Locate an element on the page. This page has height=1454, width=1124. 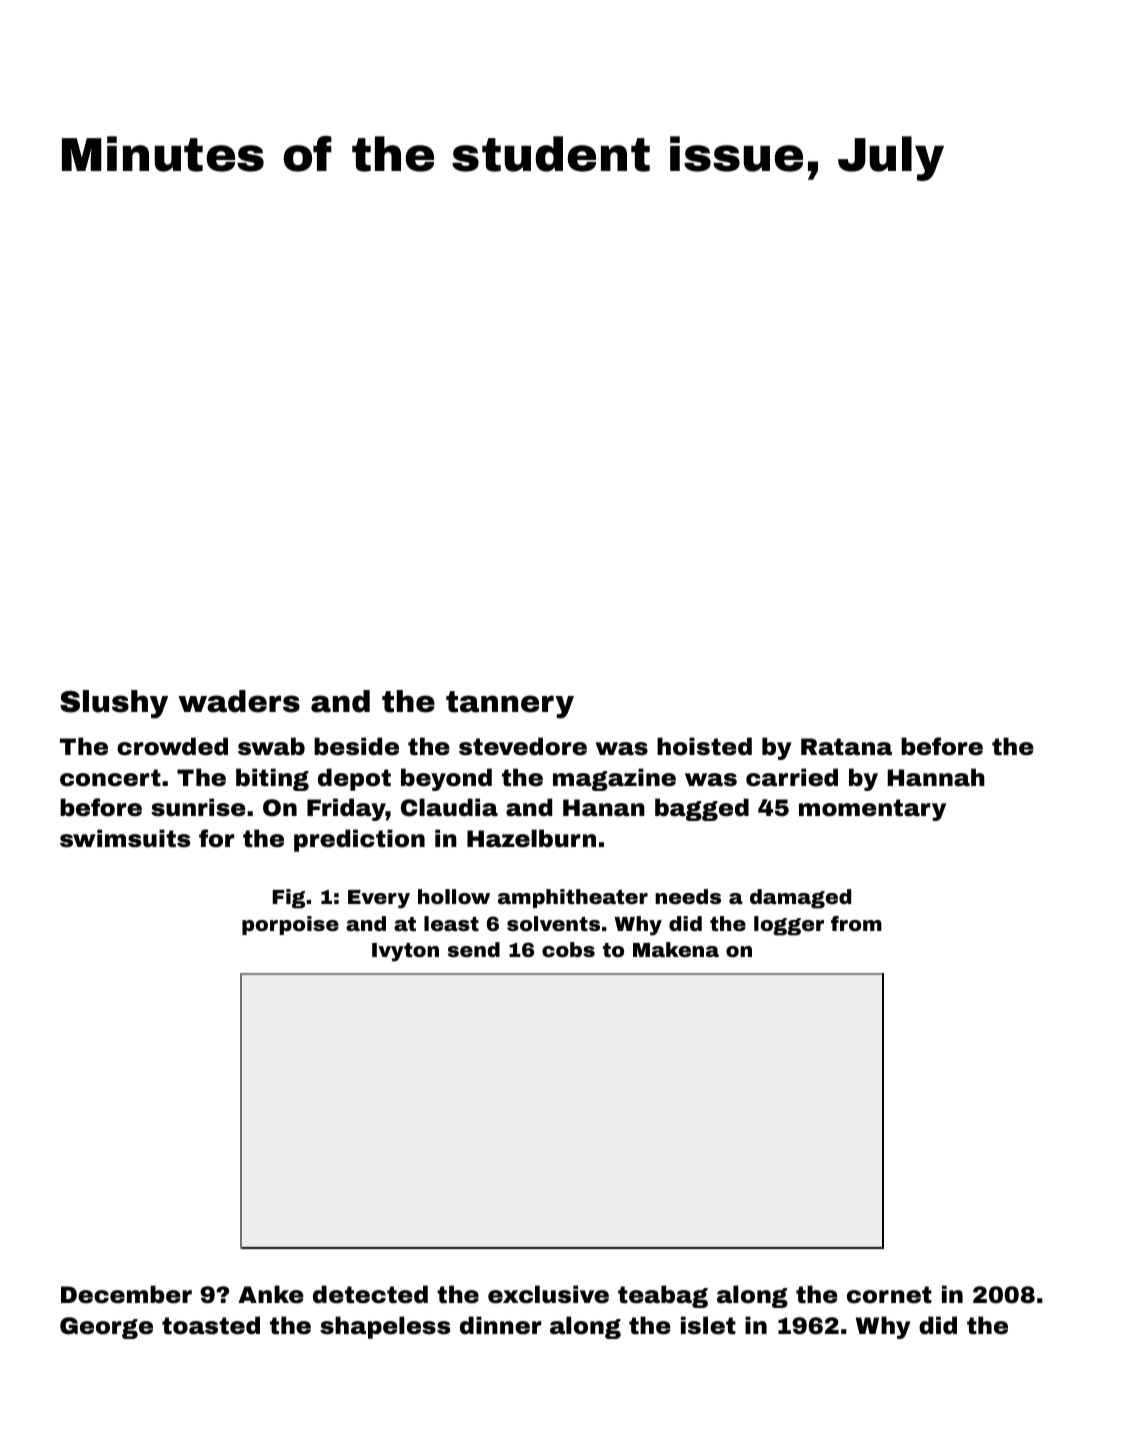
cornet is located at coordinates (889, 1295).
